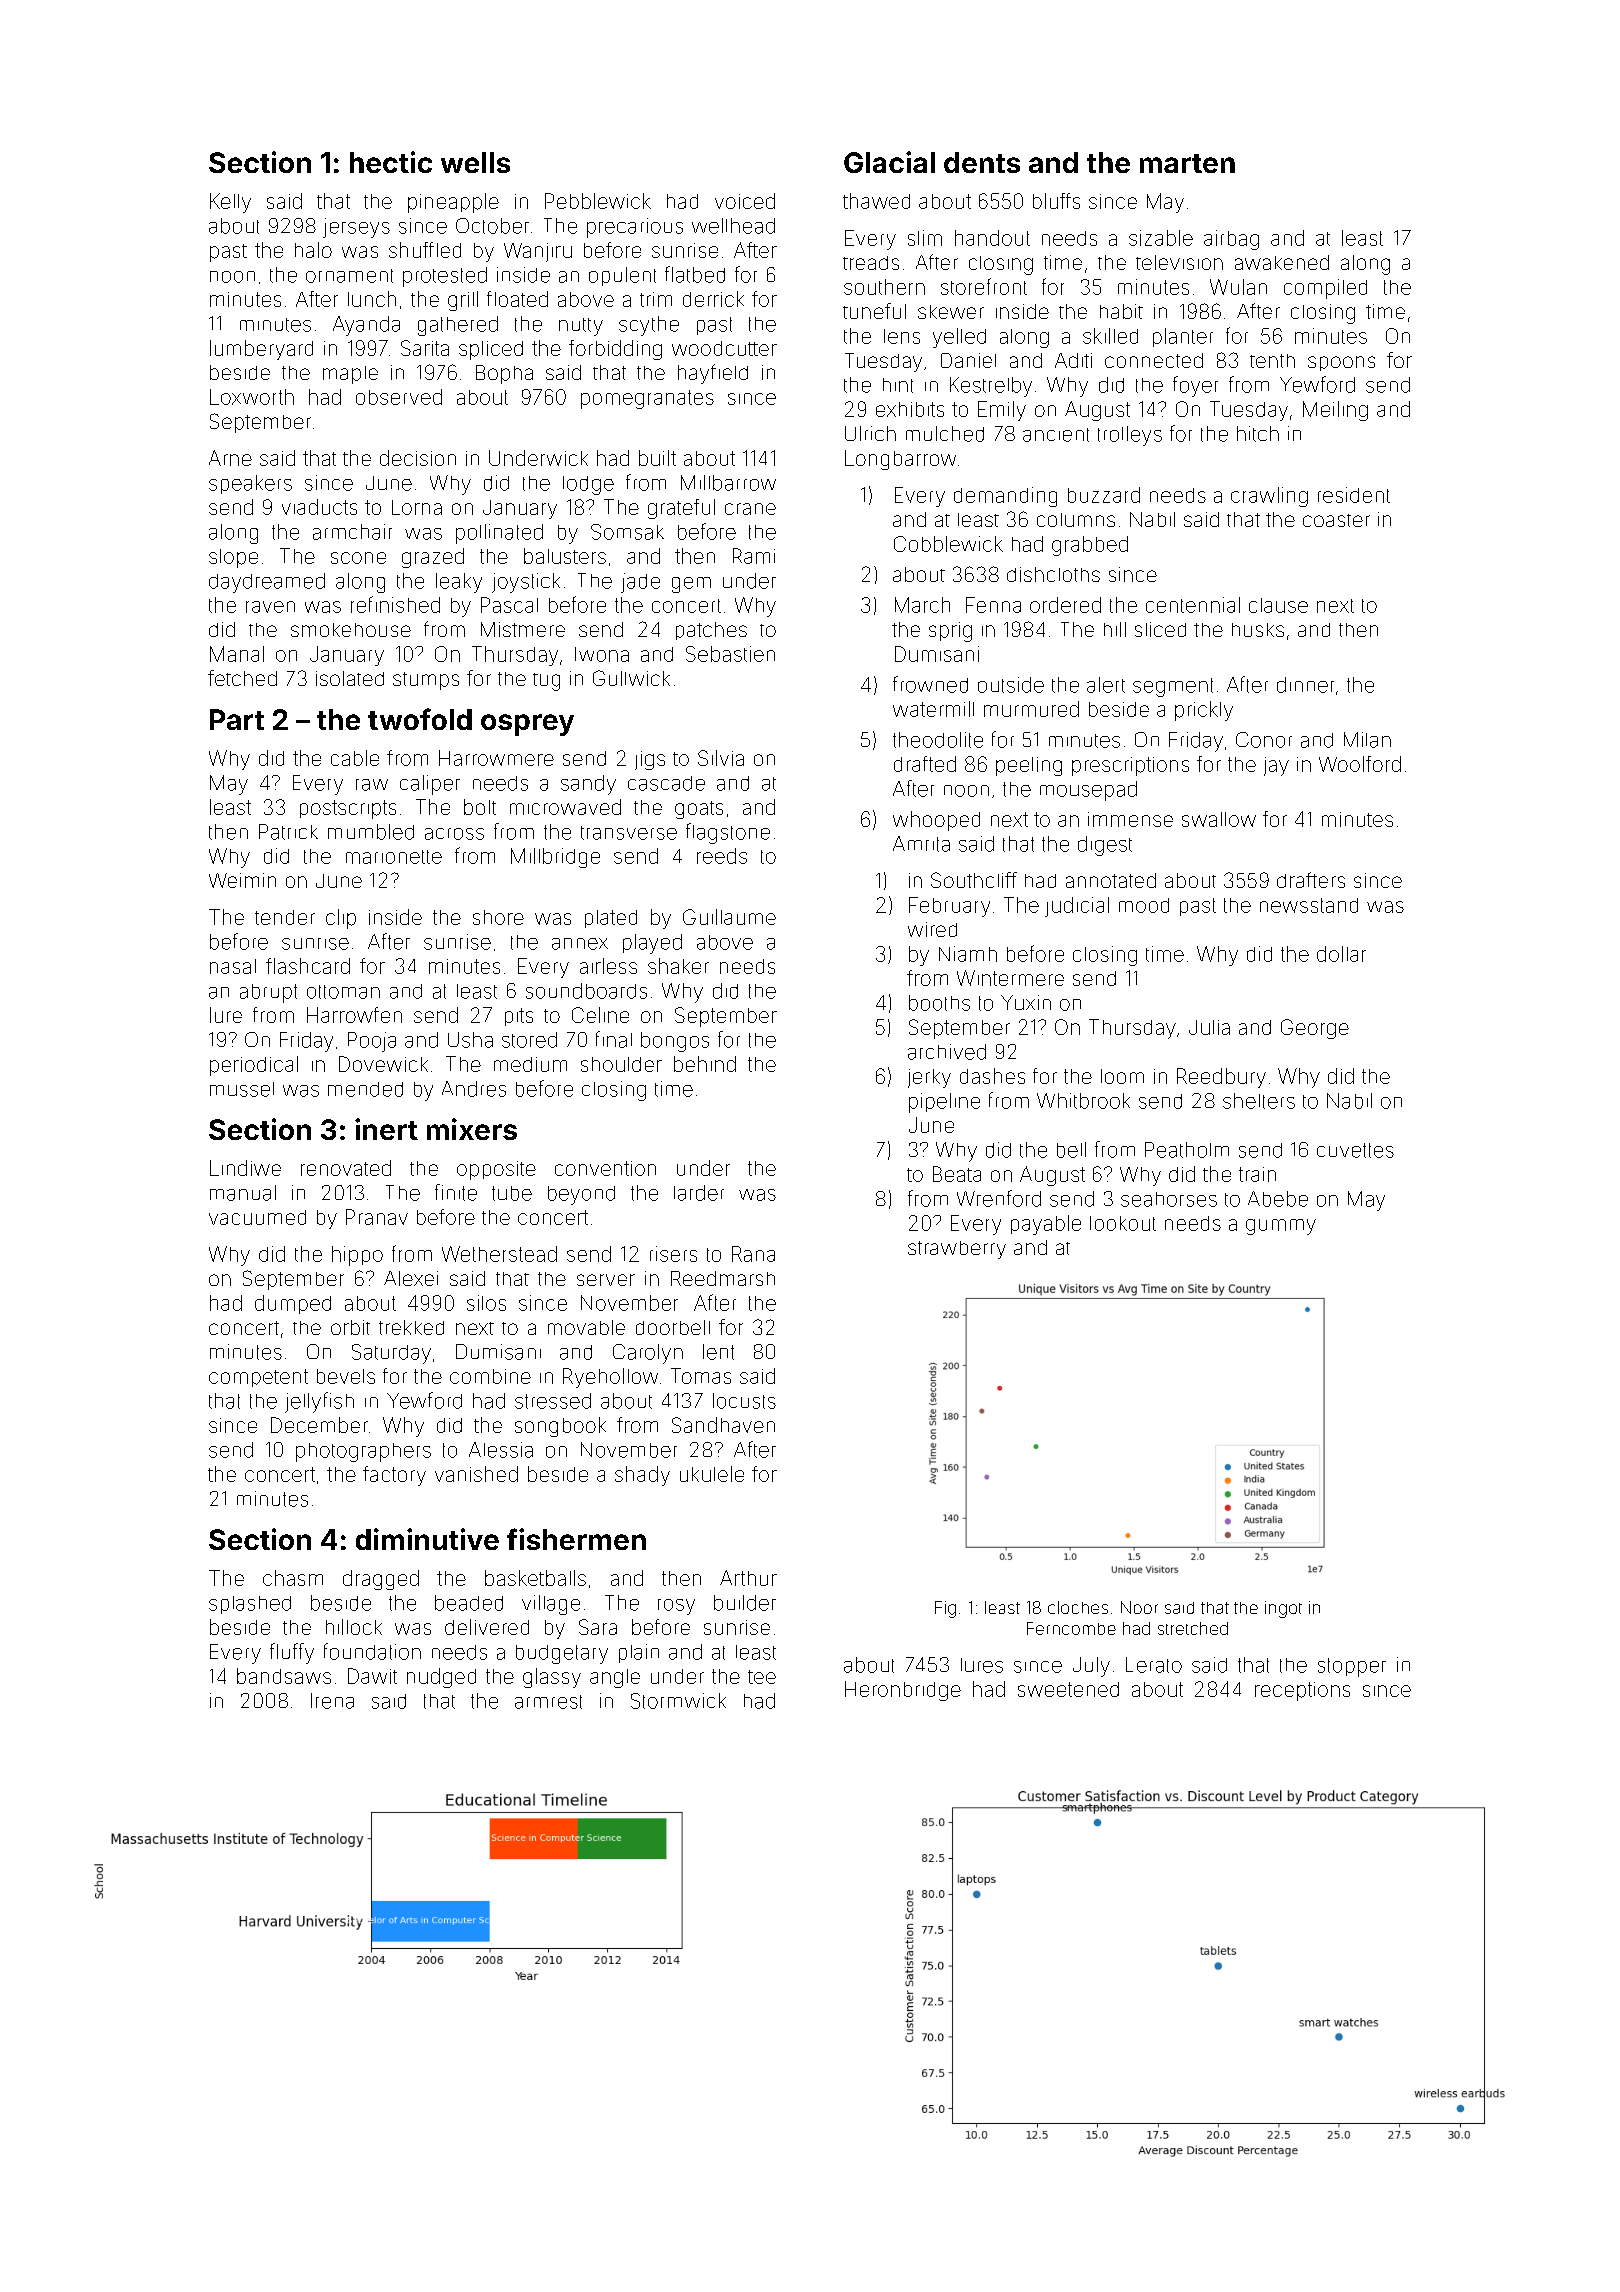  Describe the element at coordinates (427, 1539) in the screenshot. I see `diminutive` at that location.
